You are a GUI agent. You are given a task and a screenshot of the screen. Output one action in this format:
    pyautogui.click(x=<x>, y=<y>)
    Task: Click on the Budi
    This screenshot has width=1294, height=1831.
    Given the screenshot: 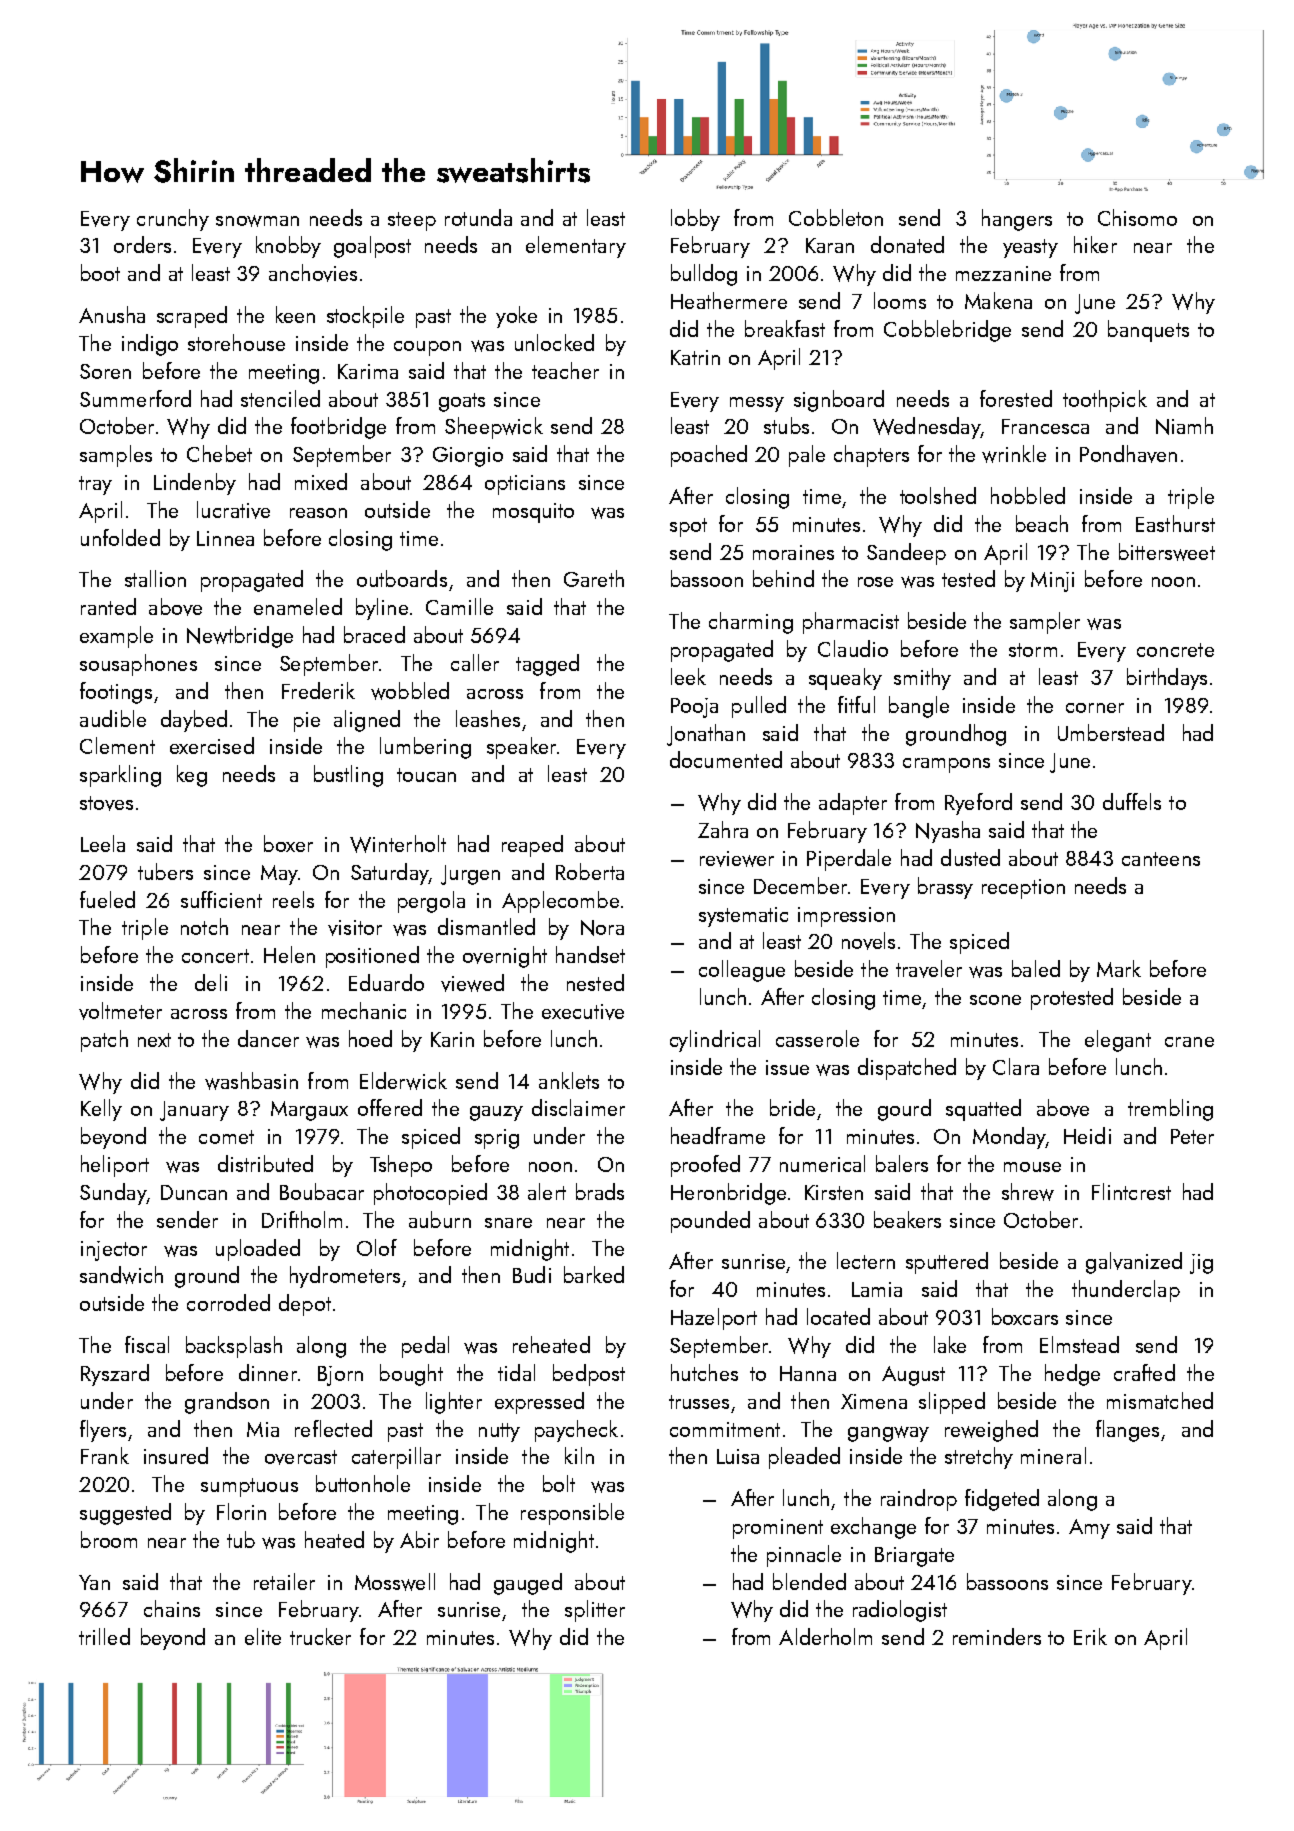 What is the action you would take?
    pyautogui.click(x=532, y=1274)
